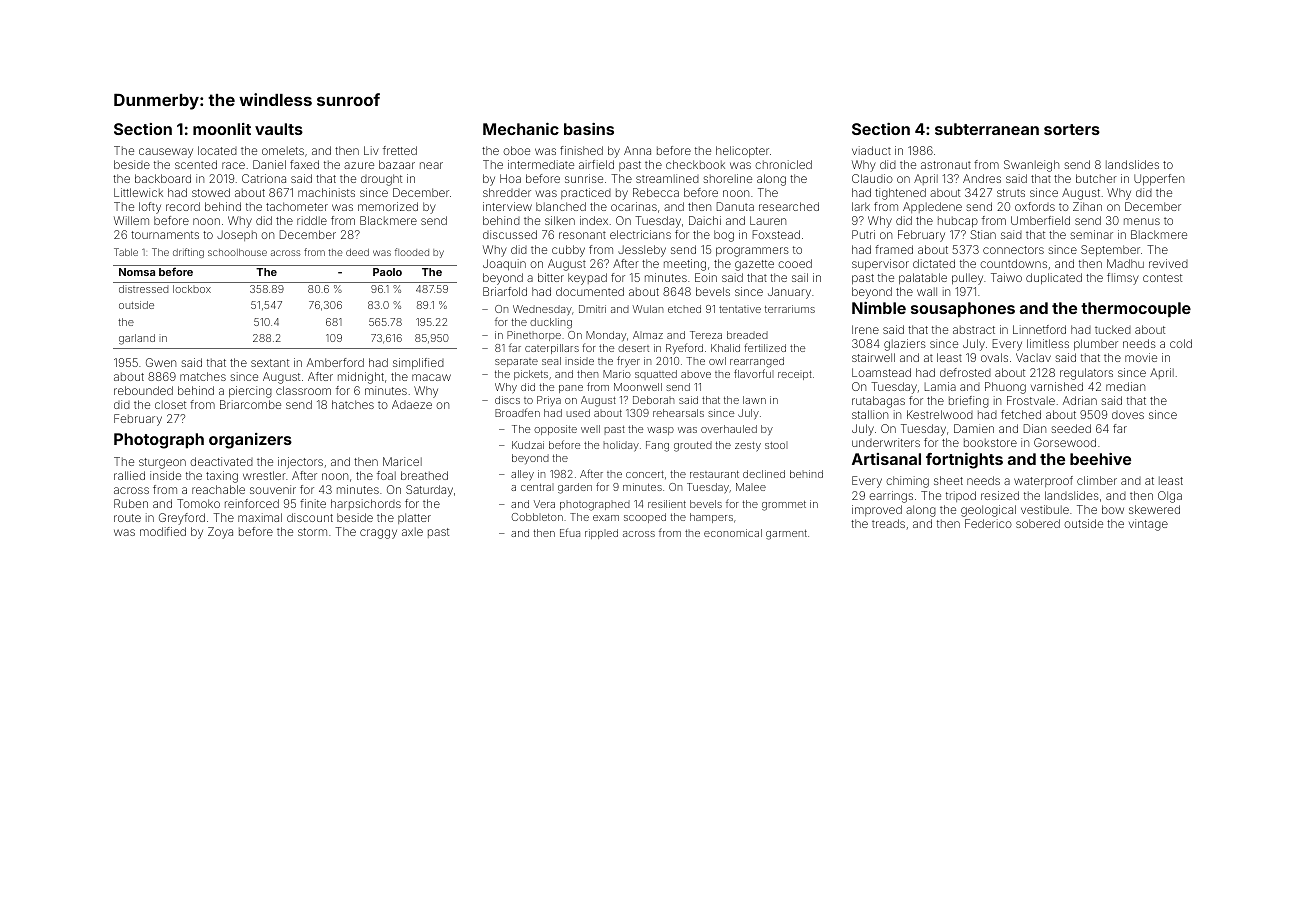 The width and height of the image is (1308, 924). What do you see at coordinates (357, 252) in the image?
I see `deed` at bounding box center [357, 252].
